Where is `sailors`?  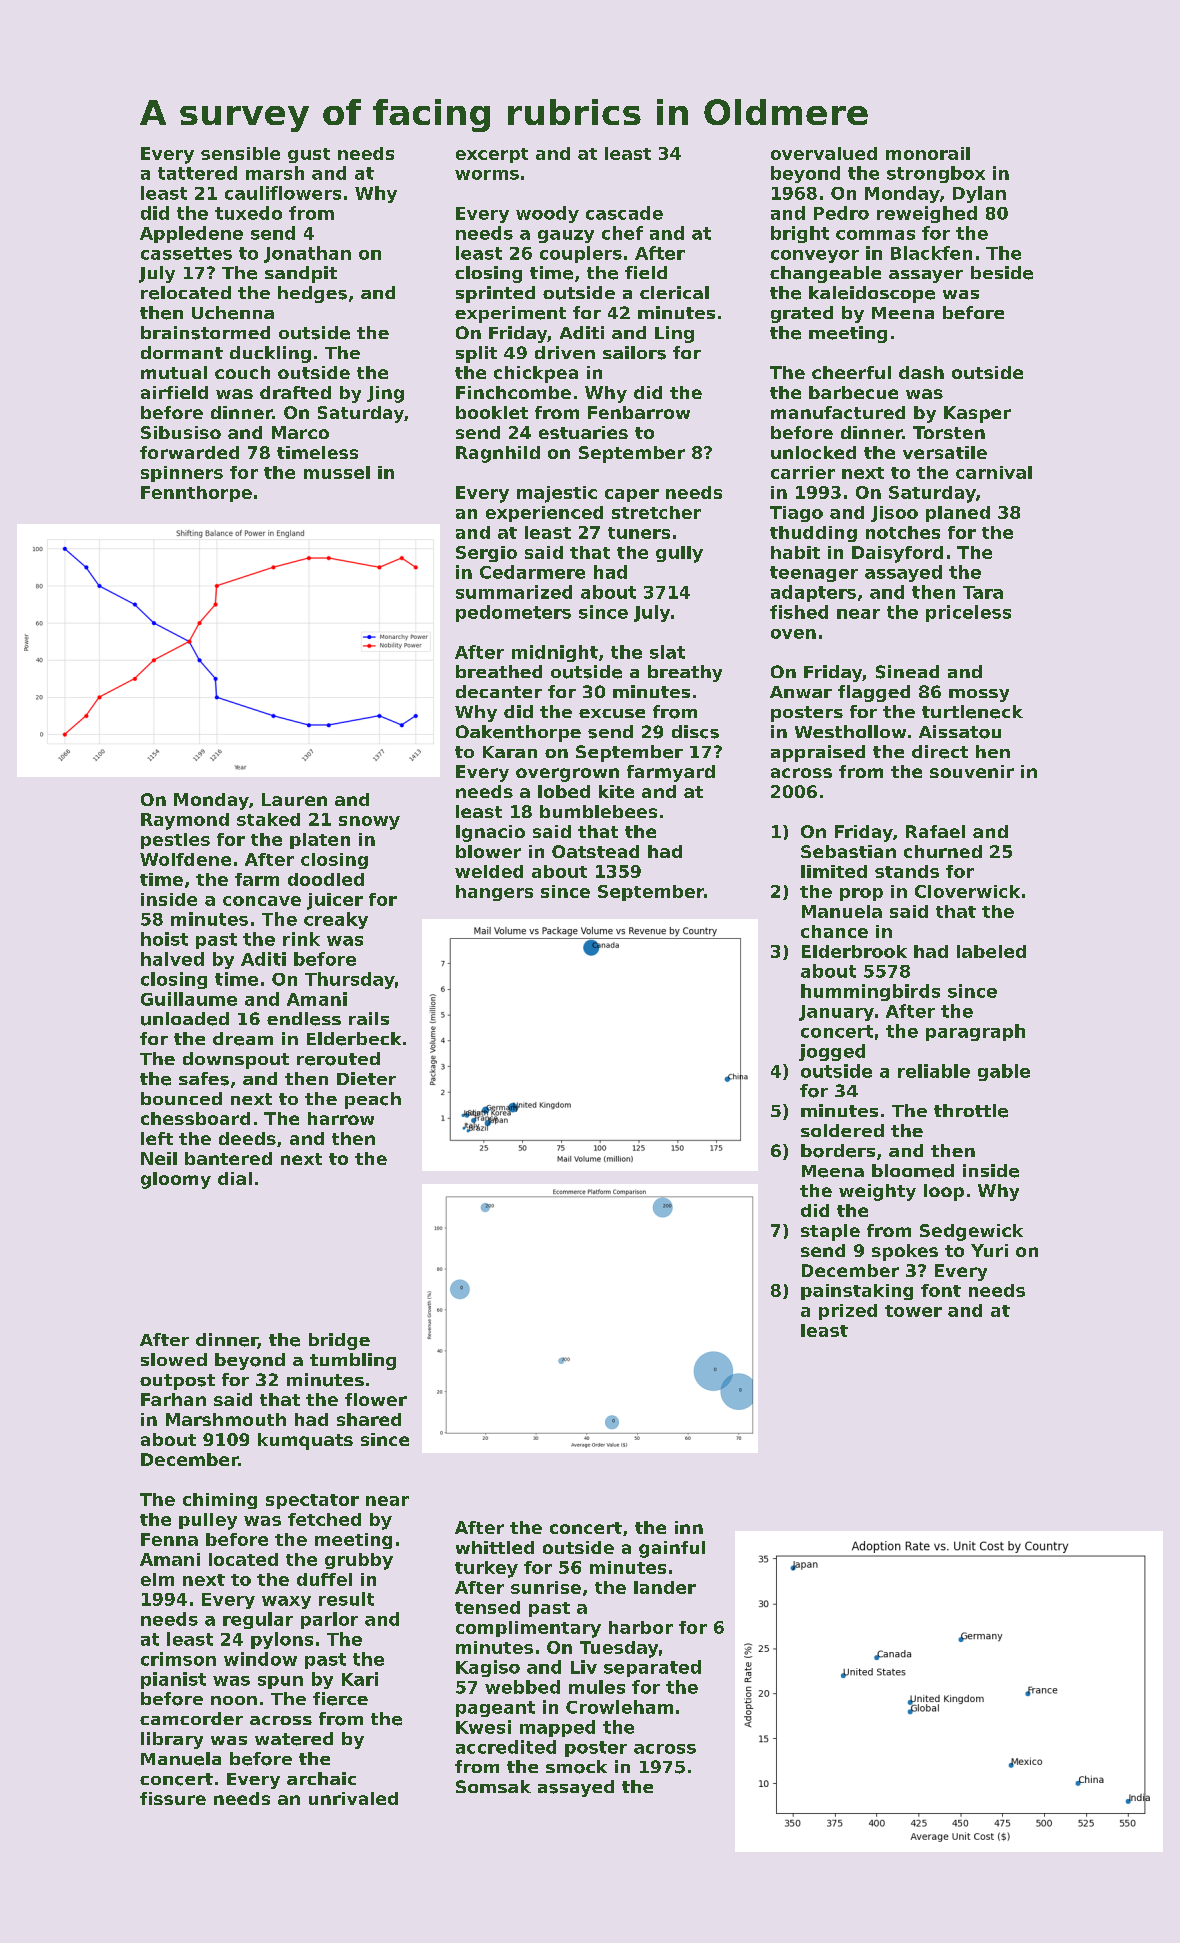
sailors is located at coordinates (634, 353).
